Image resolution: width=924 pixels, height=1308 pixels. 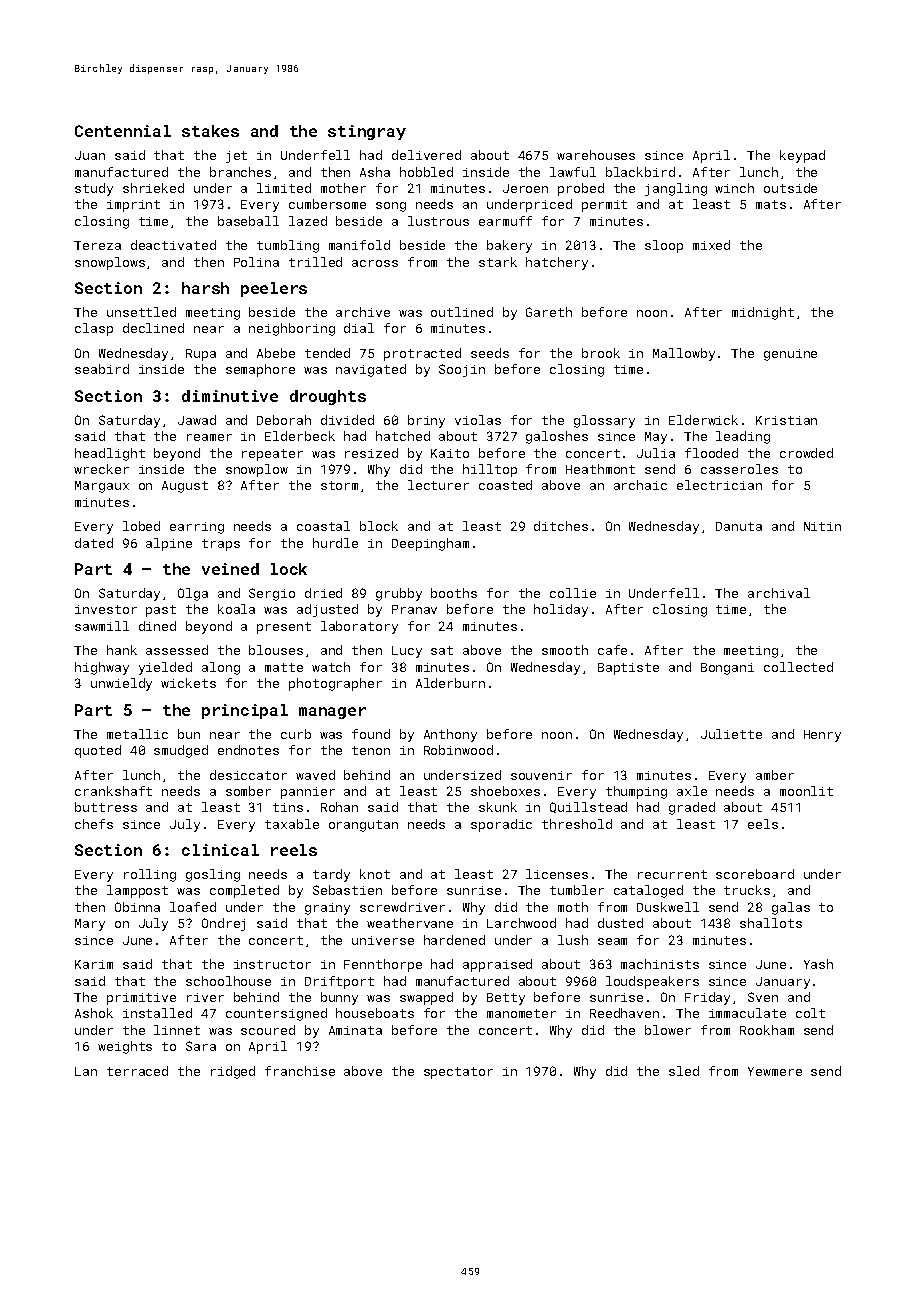 What do you see at coordinates (806, 453) in the page?
I see `crowded` at bounding box center [806, 453].
